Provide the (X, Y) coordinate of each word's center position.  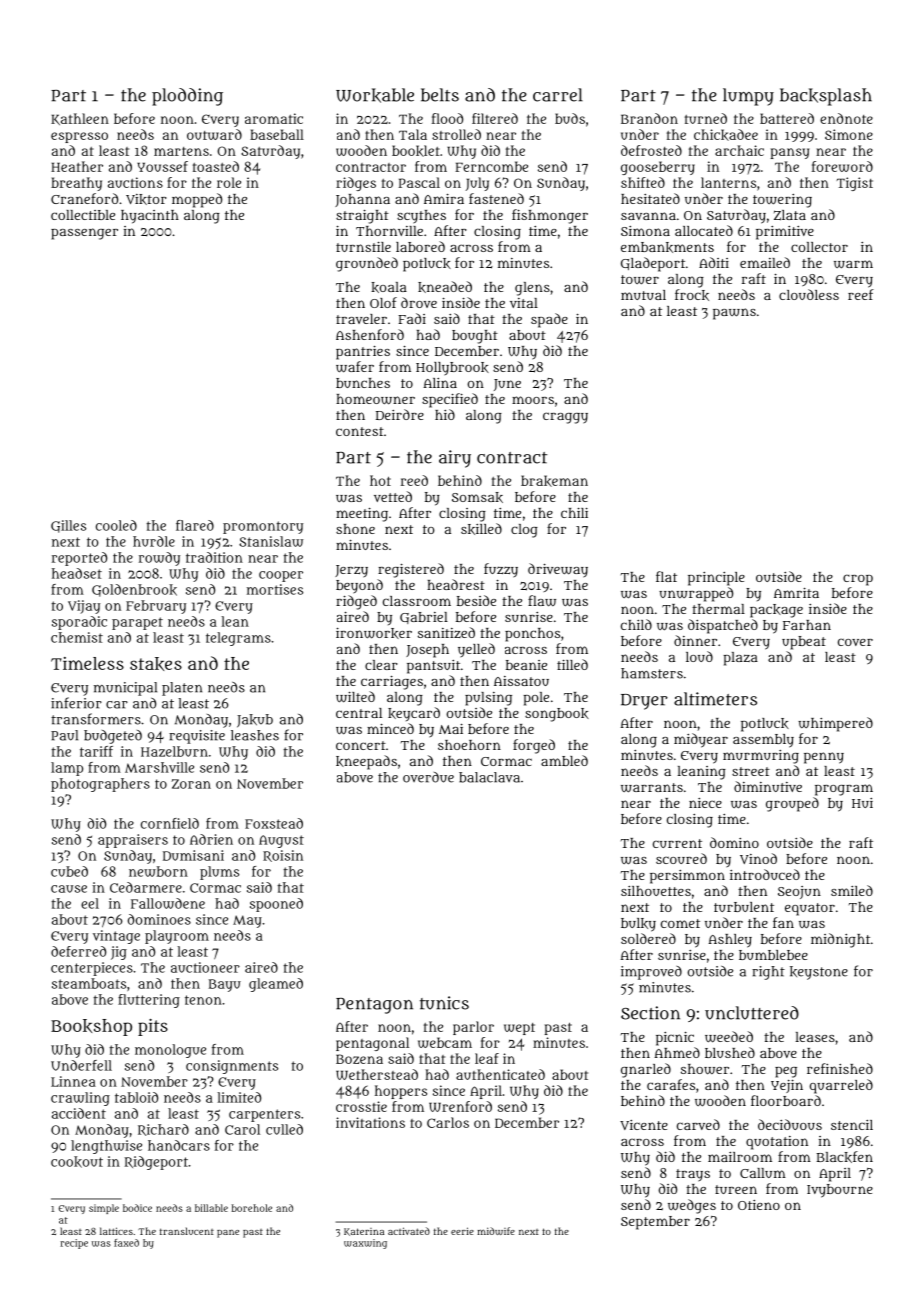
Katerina (364, 1232)
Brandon (649, 118)
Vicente (644, 1125)
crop (858, 580)
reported (79, 559)
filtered (495, 118)
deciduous (790, 1124)
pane (228, 1233)
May (247, 921)
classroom (417, 601)
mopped (197, 200)
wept (519, 1029)
